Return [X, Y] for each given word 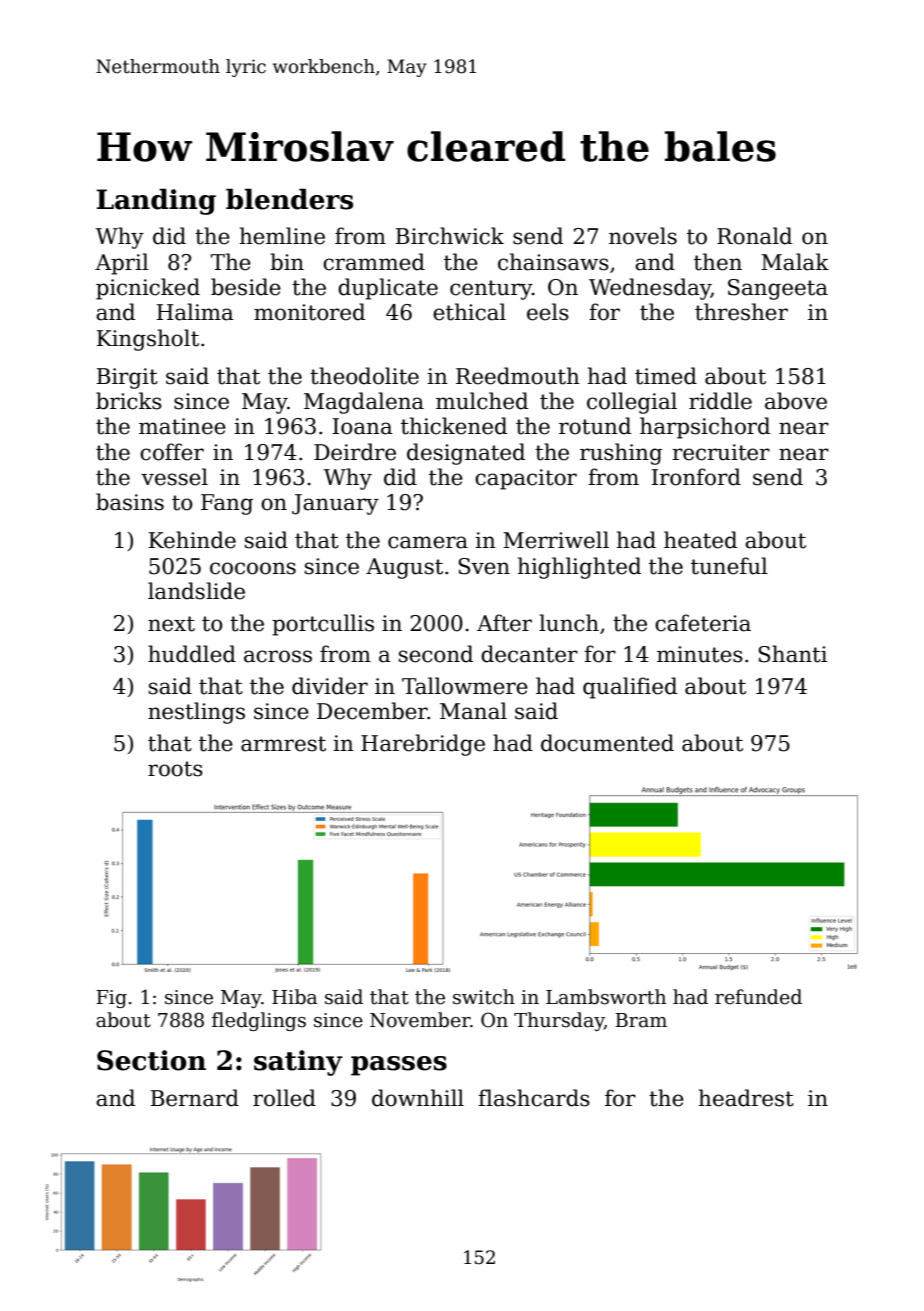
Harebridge [423, 745]
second [436, 654]
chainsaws [553, 262]
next [171, 624]
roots [175, 769]
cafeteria [703, 623]
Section [151, 1060]
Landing [156, 201]
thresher [741, 312]
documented [607, 743]
